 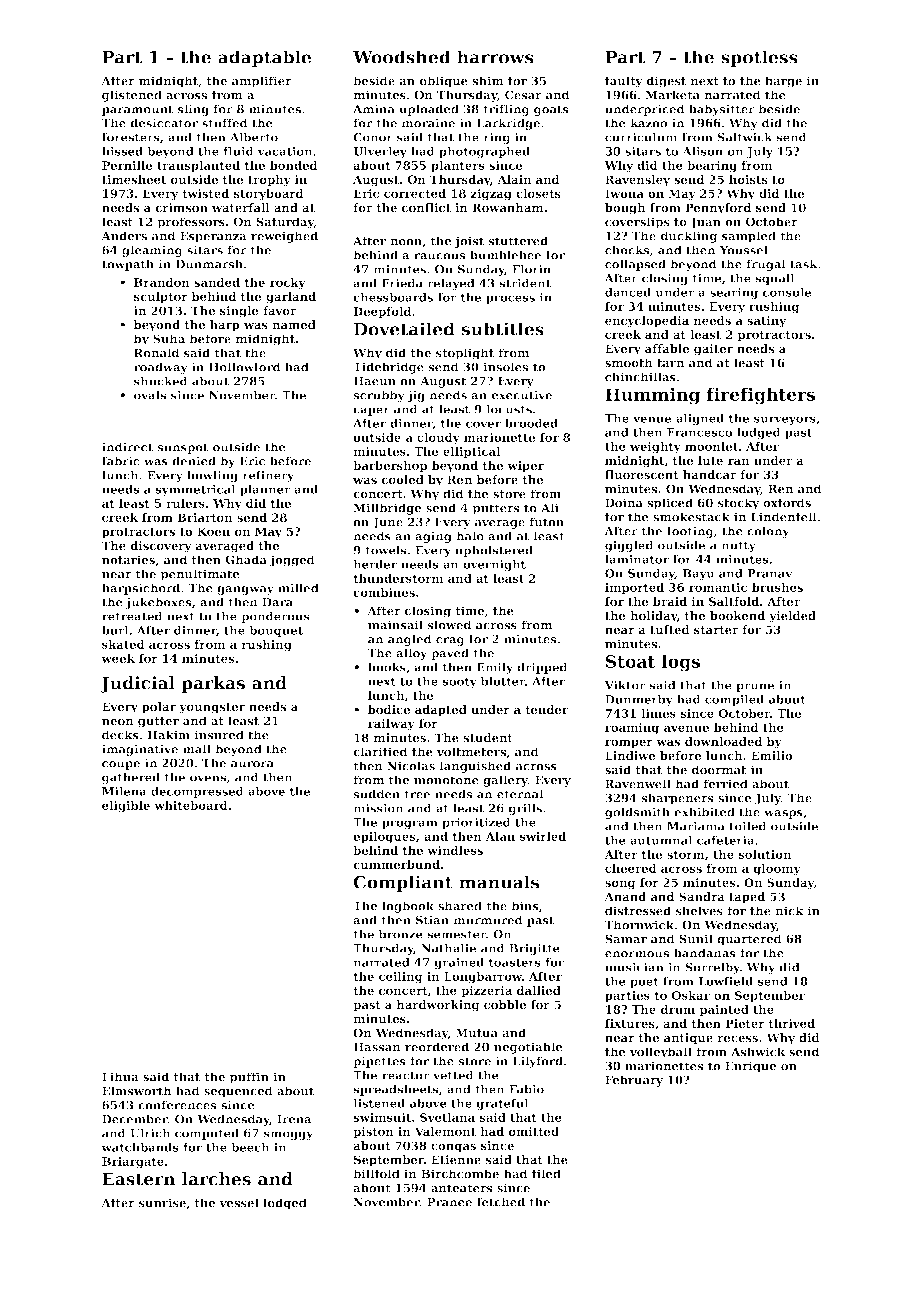 I want to click on piston, so click(x=373, y=1133).
